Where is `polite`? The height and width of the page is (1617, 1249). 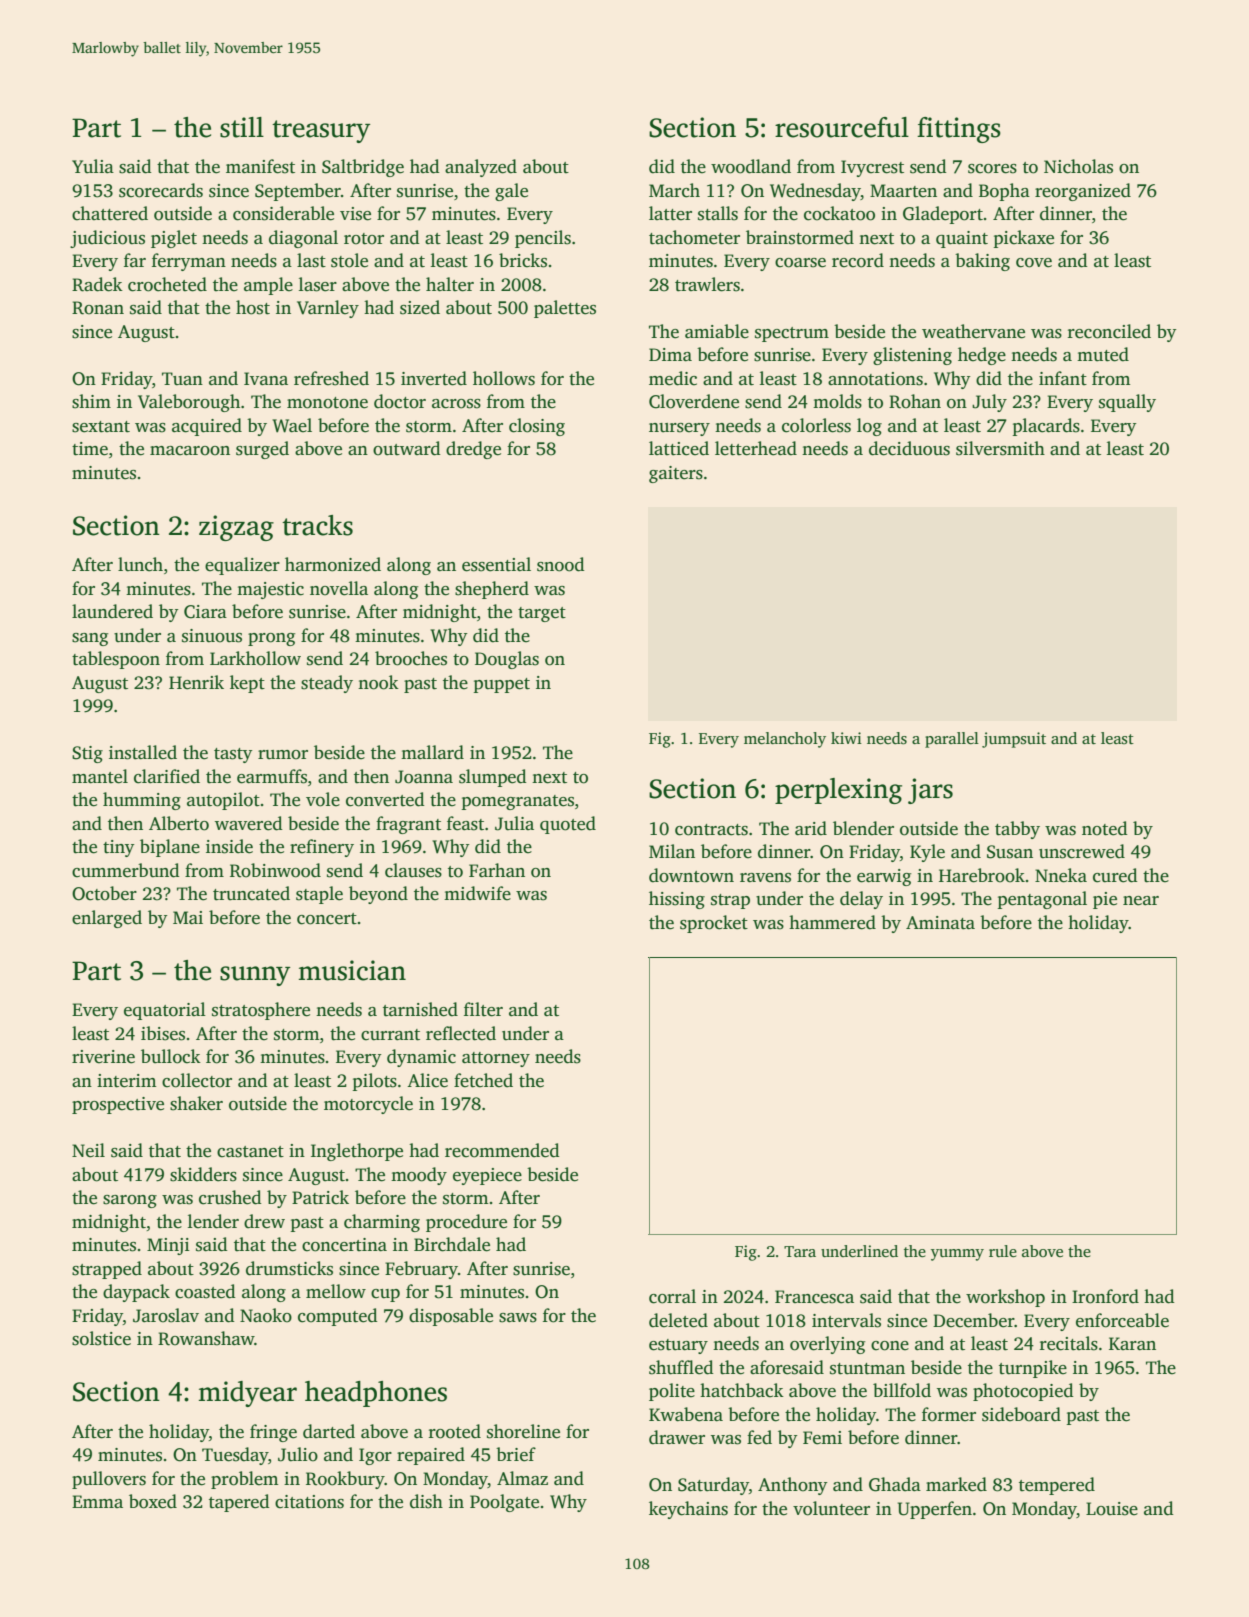 polite is located at coordinates (672, 1392).
